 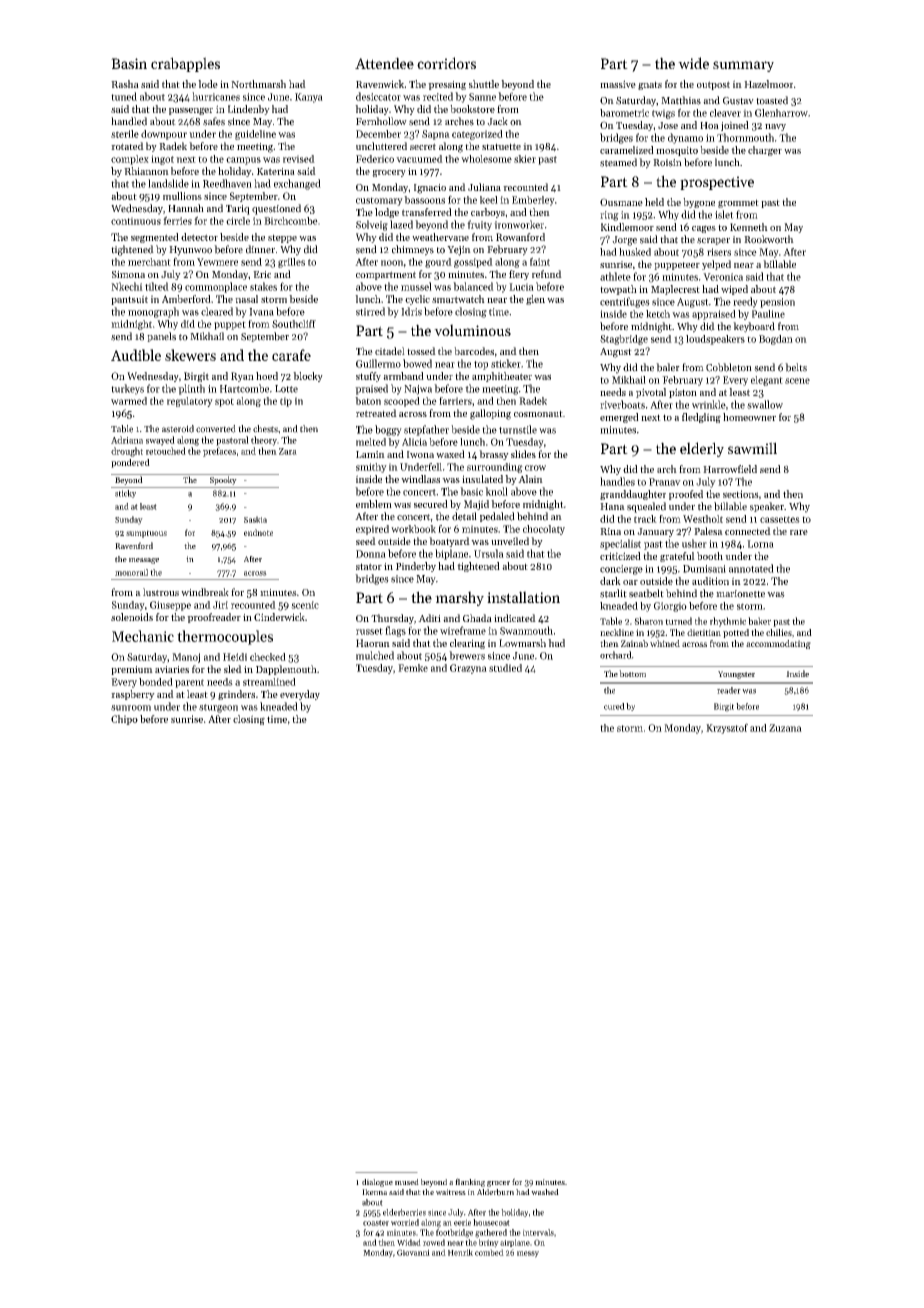 What do you see at coordinates (727, 728) in the screenshot?
I see `Krzysztof` at bounding box center [727, 728].
